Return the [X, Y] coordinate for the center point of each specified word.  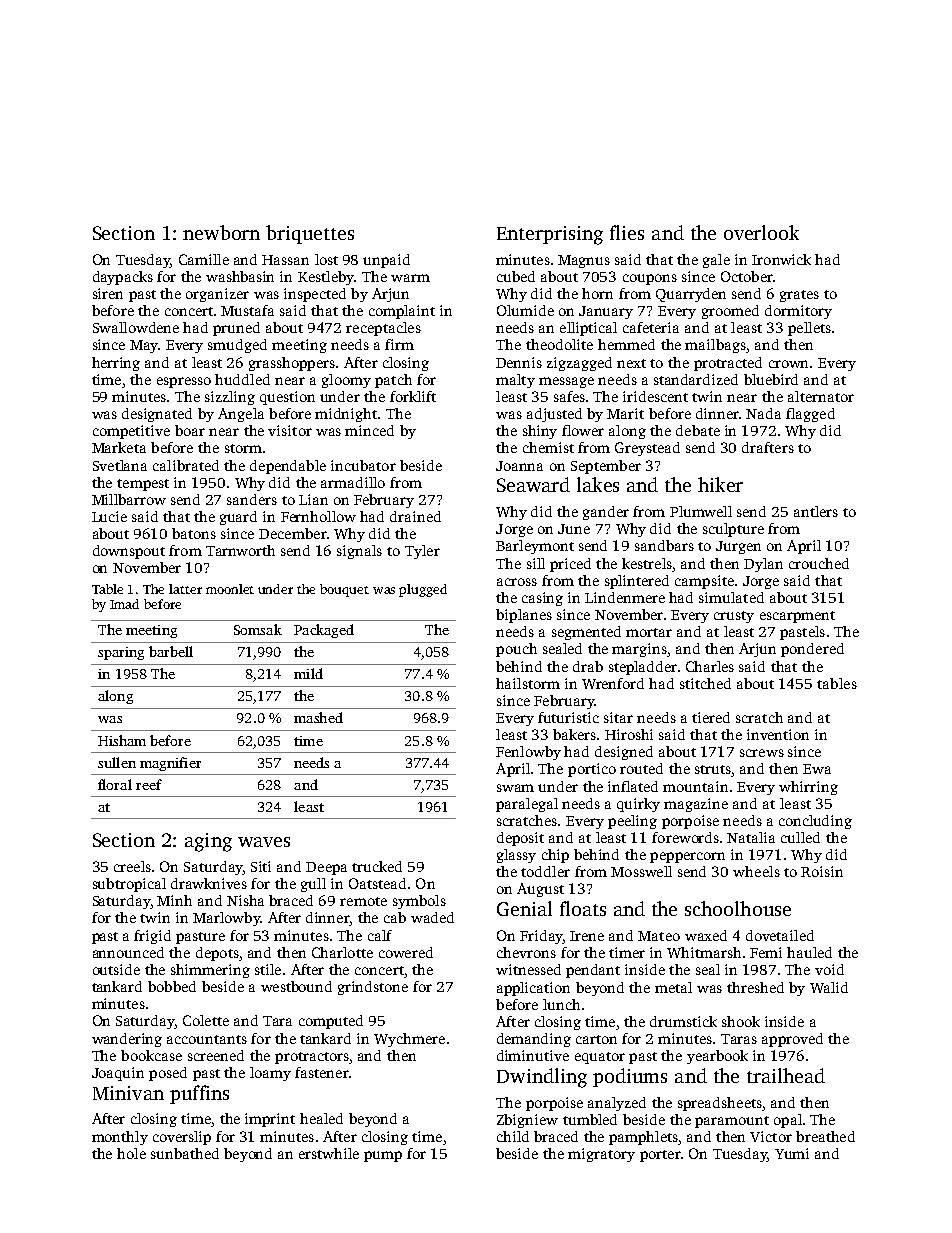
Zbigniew [527, 1121]
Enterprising [550, 235]
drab [588, 666]
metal [673, 987]
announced [128, 952]
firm [399, 344]
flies [627, 232]
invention [778, 734]
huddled [242, 379]
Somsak [258, 629]
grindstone [373, 988]
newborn [221, 232]
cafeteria [651, 327]
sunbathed [185, 1153]
